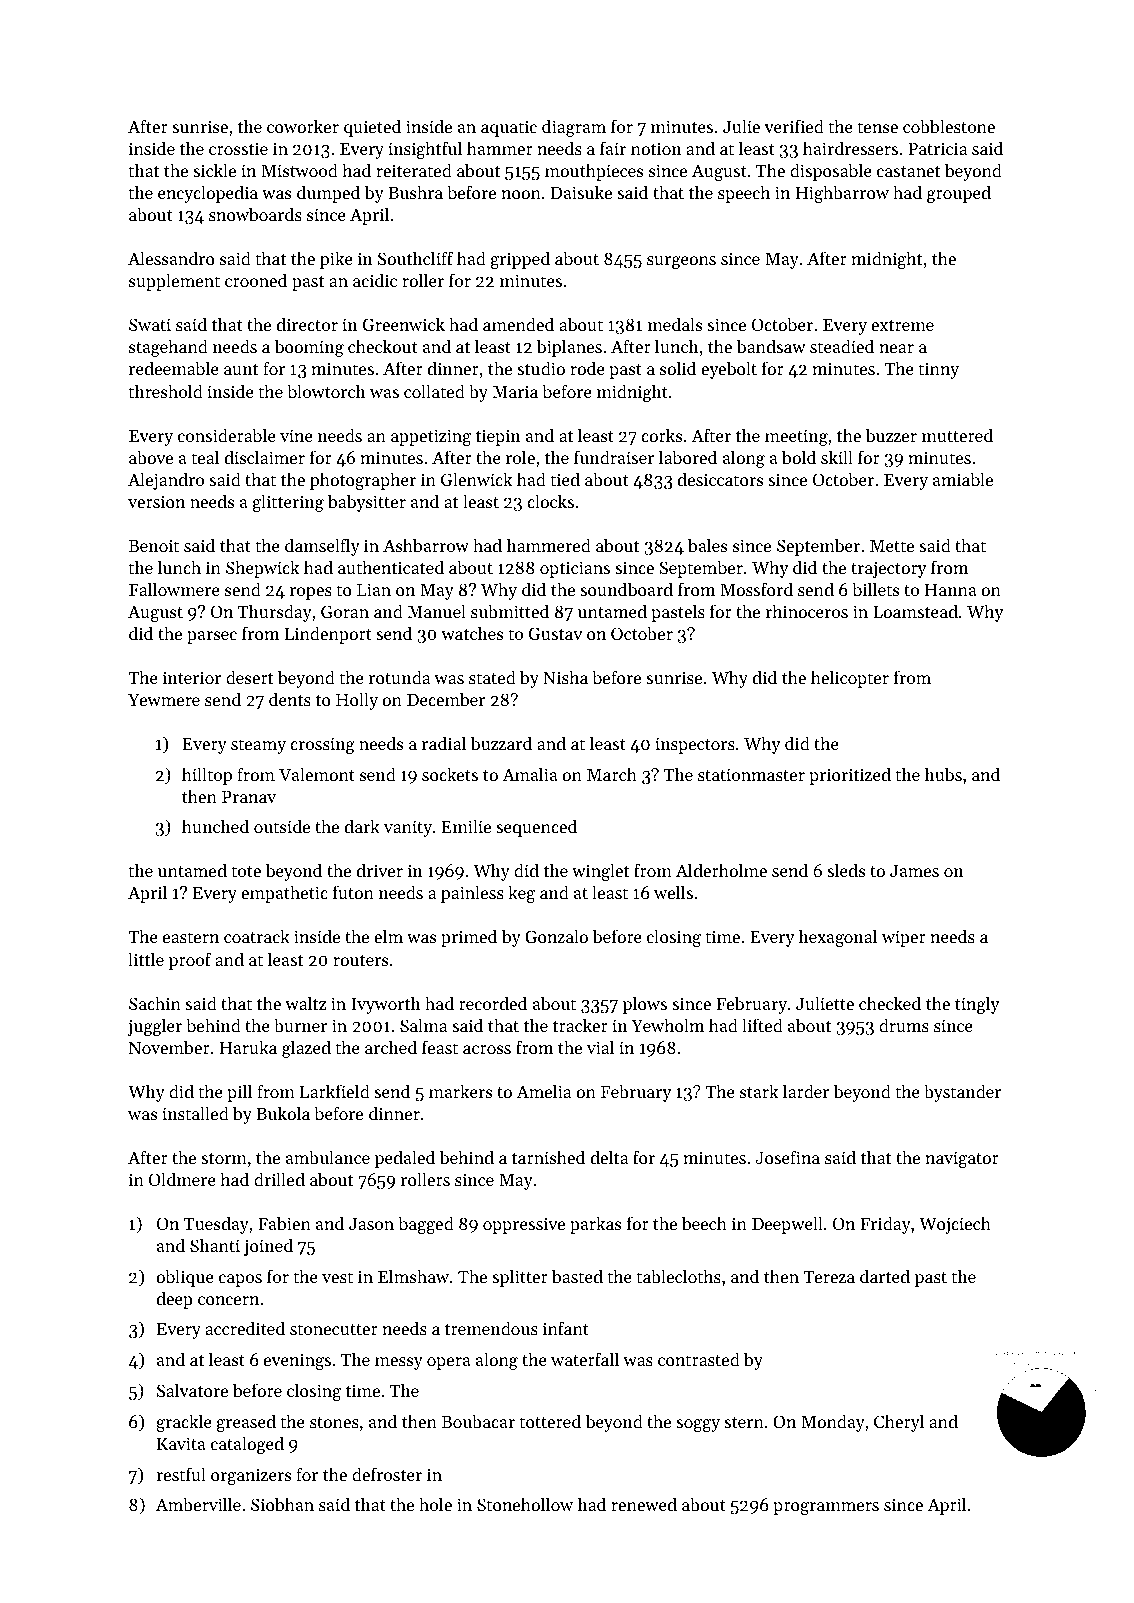  What do you see at coordinates (681, 262) in the document?
I see `surgeons` at bounding box center [681, 262].
